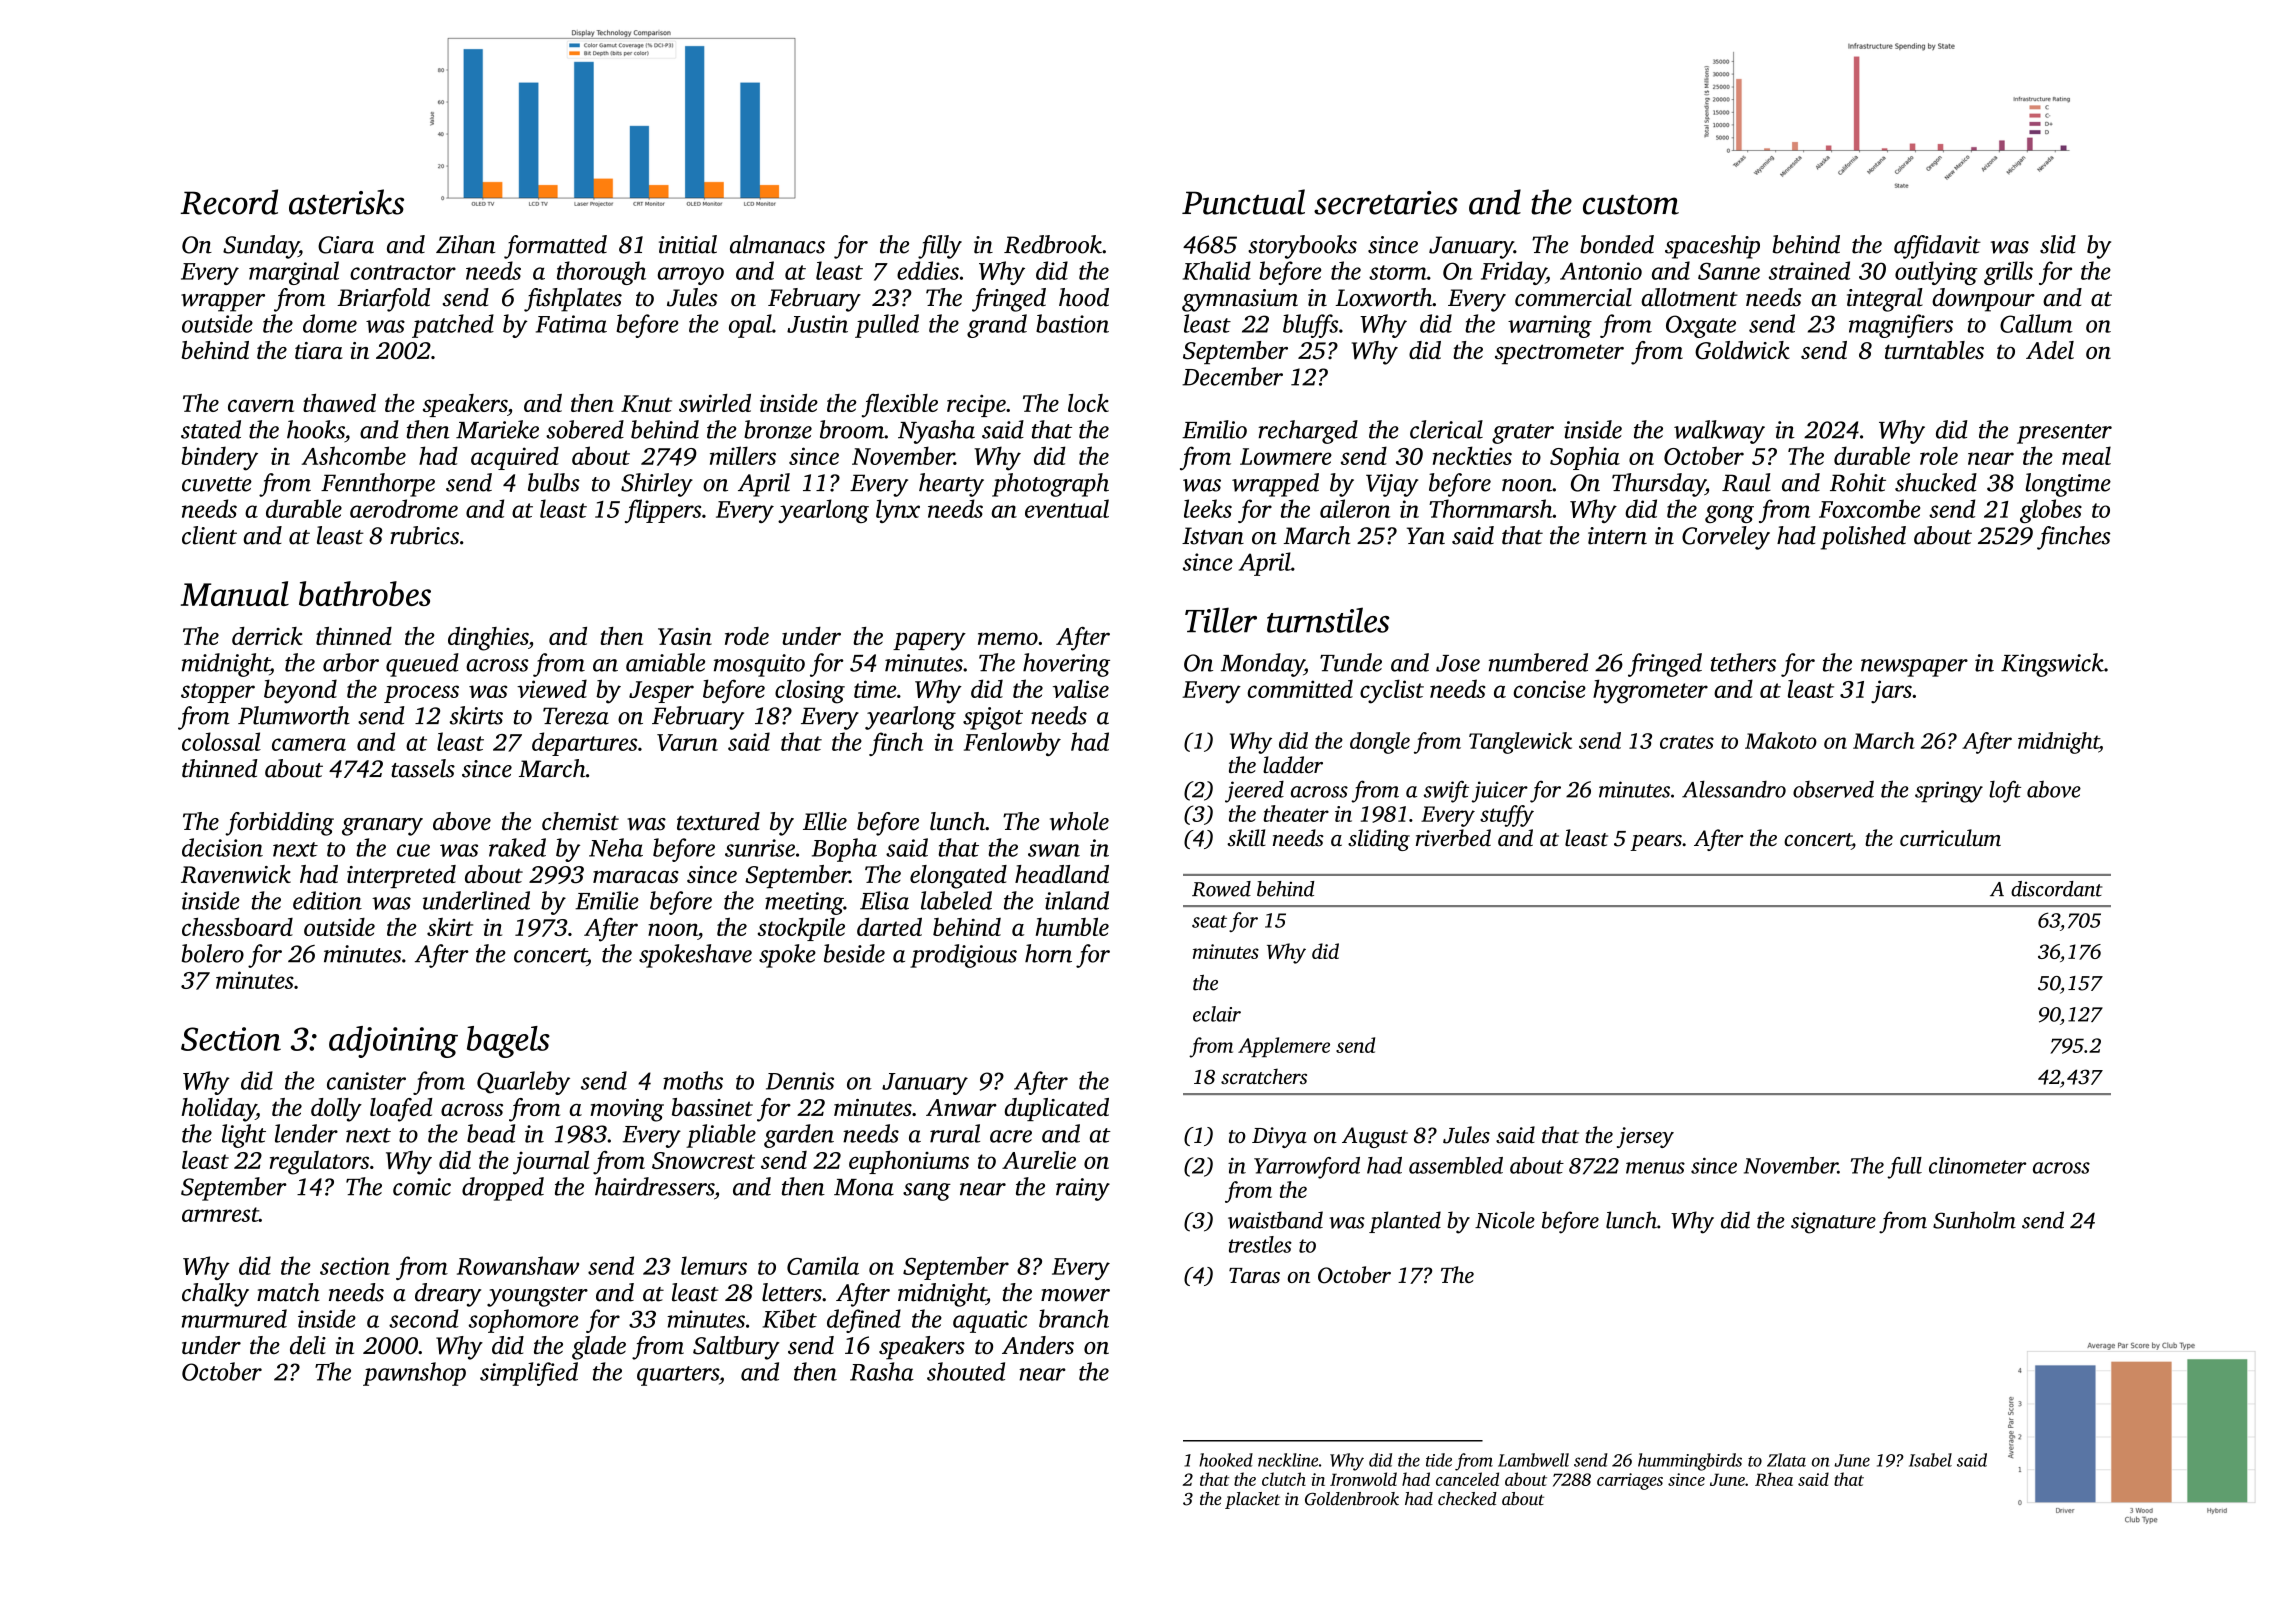 Image resolution: width=2292 pixels, height=1620 pixels. Describe the element at coordinates (976, 406) in the screenshot. I see `recipe` at that location.
